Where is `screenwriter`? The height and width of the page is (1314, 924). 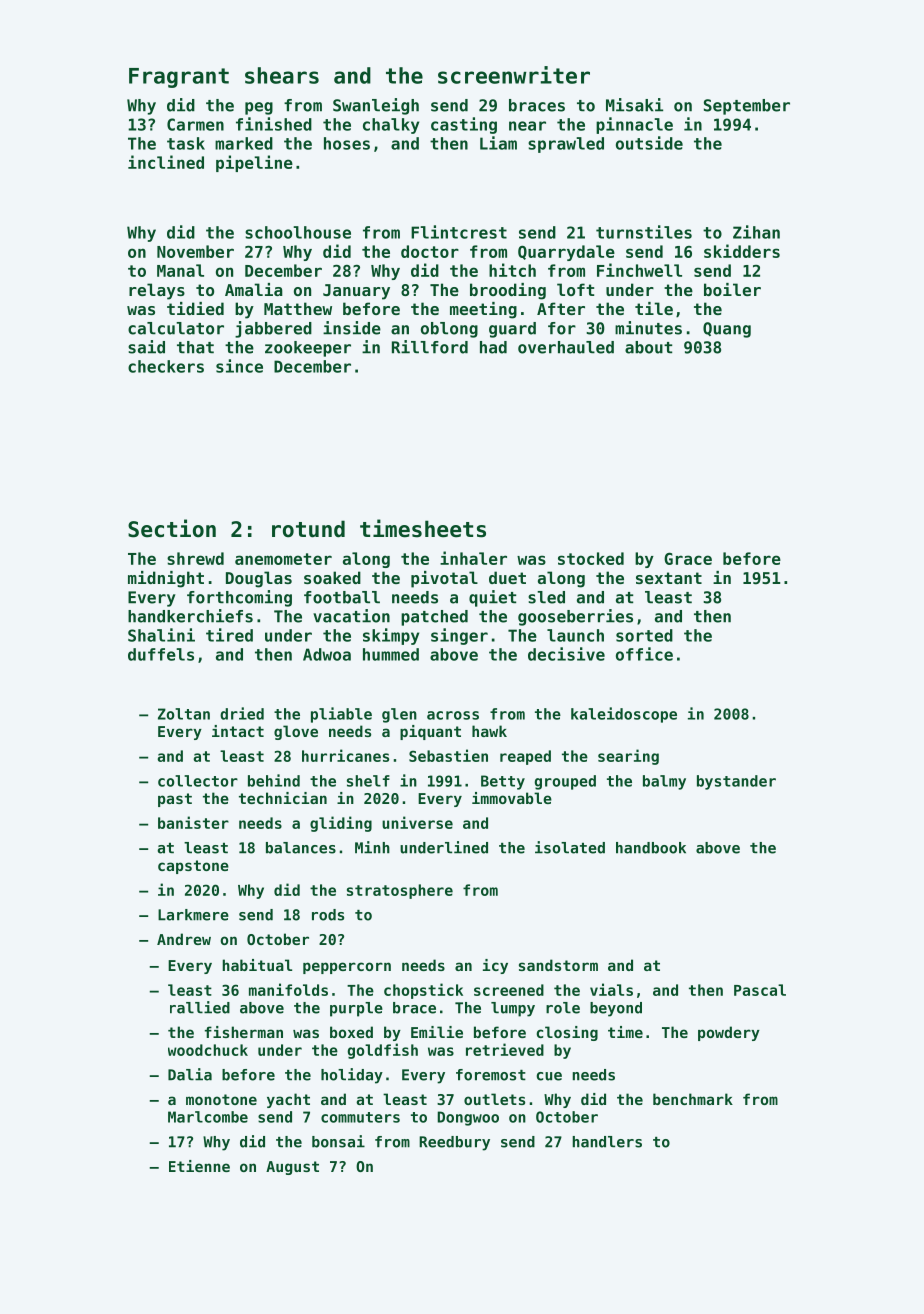 screenwriter is located at coordinates (514, 75).
